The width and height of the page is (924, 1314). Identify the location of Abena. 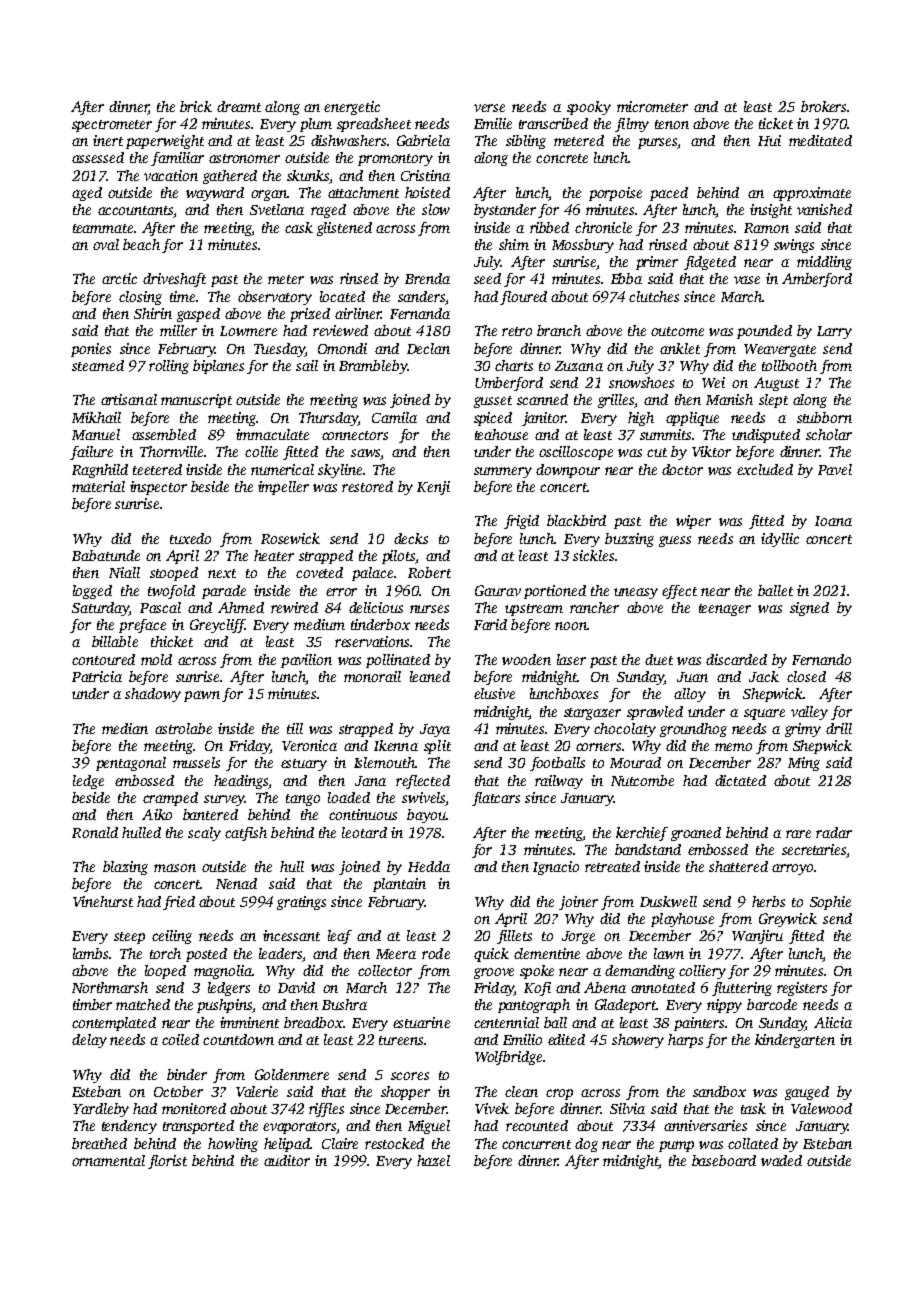
(605, 987).
